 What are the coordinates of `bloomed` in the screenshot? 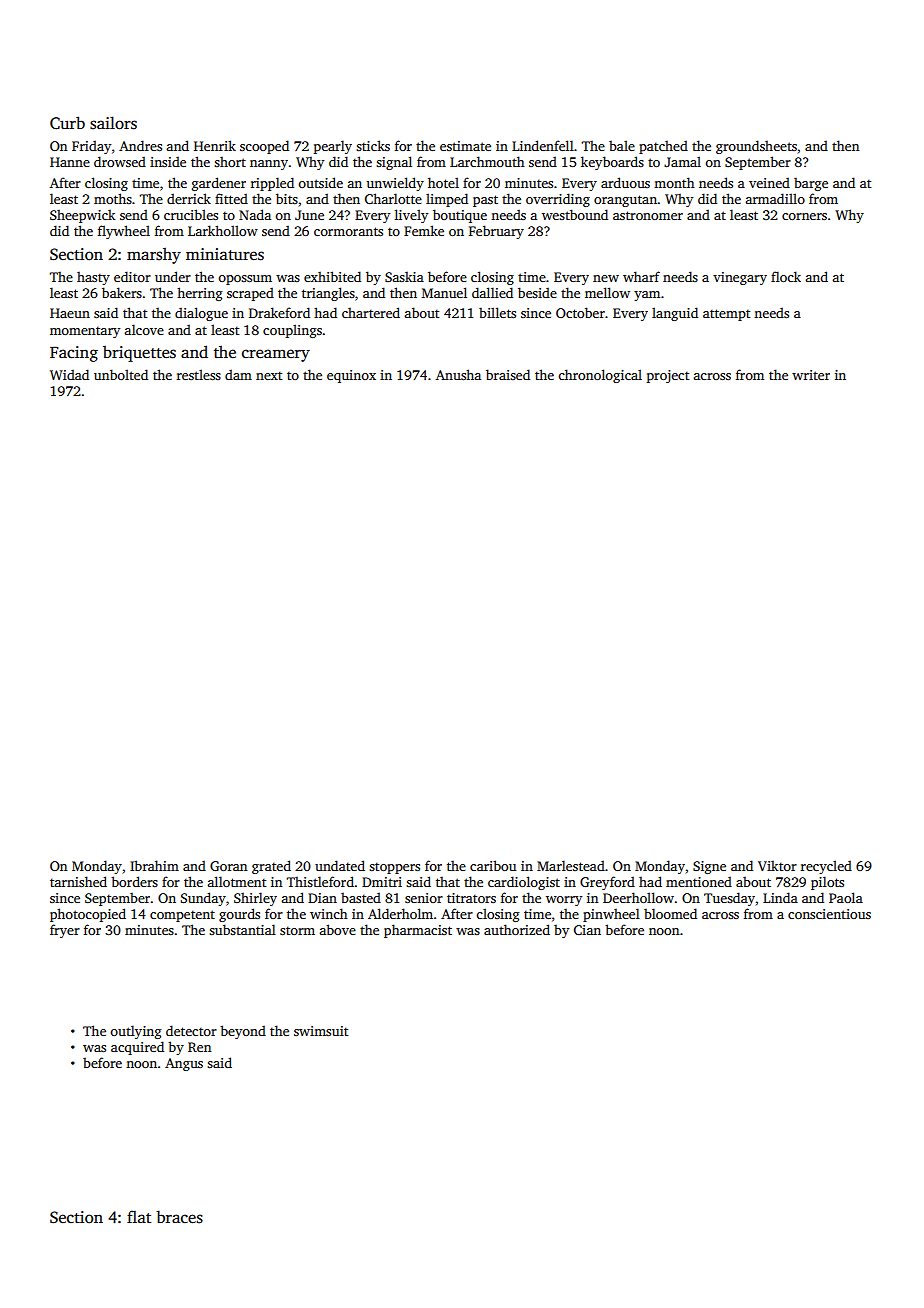 It's located at (670, 913).
